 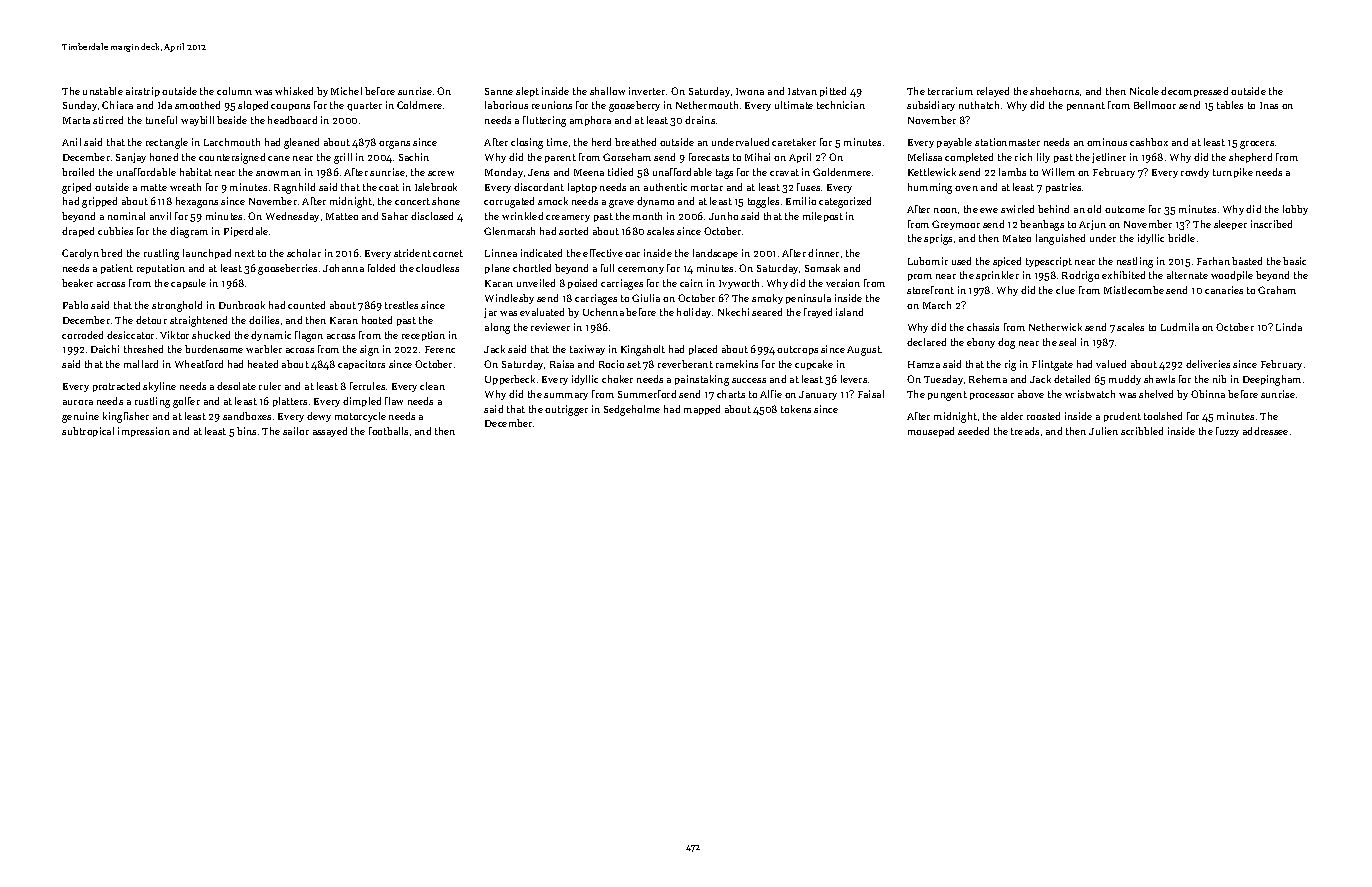 What do you see at coordinates (1125, 209) in the image?
I see `outcome` at bounding box center [1125, 209].
